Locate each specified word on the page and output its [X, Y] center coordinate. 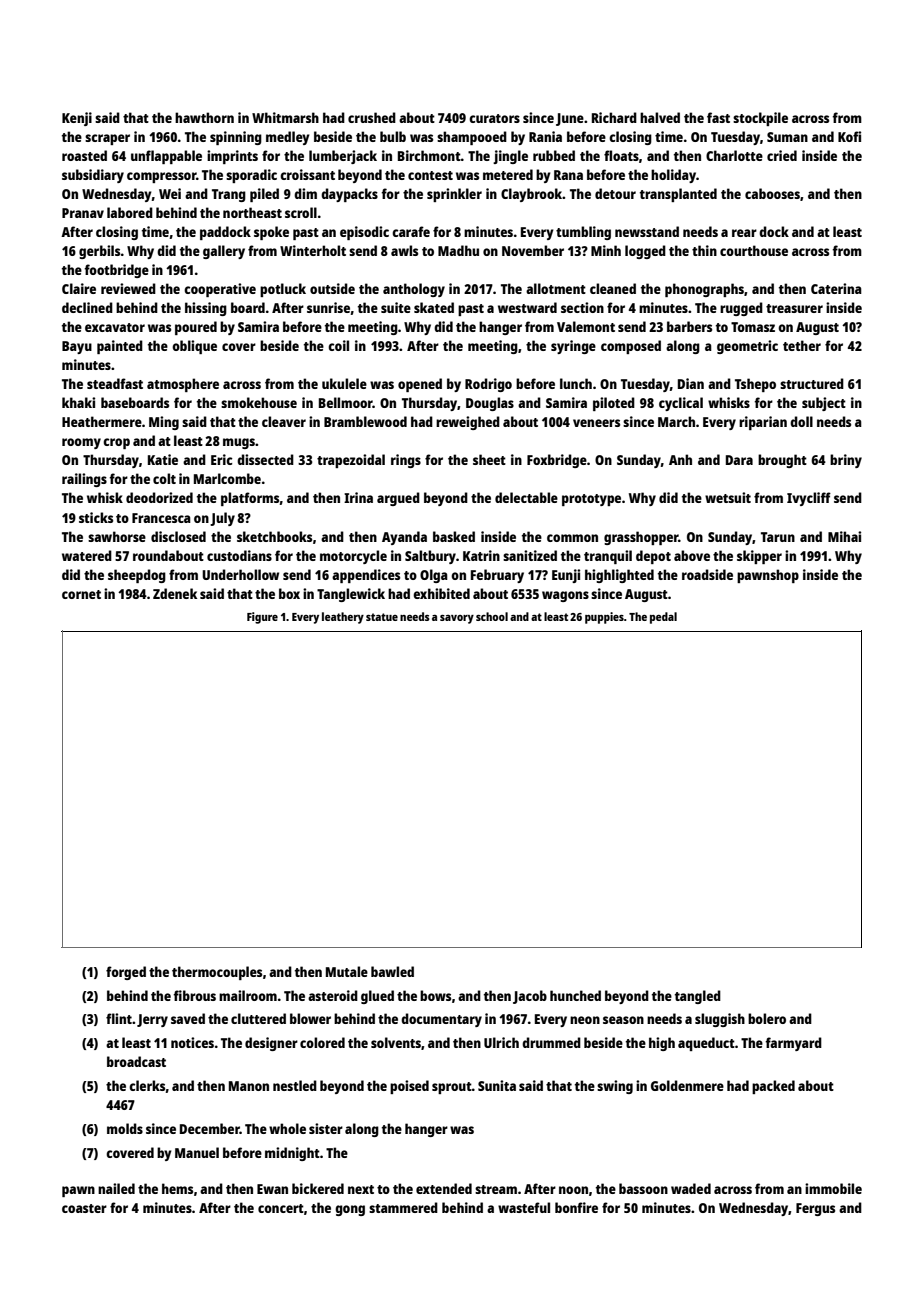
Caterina [836, 288]
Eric [221, 459]
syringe [573, 347]
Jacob [530, 997]
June [570, 119]
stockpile [760, 119]
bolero [767, 1018]
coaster [84, 1208]
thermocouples [217, 973]
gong [350, 1210]
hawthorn [204, 117]
